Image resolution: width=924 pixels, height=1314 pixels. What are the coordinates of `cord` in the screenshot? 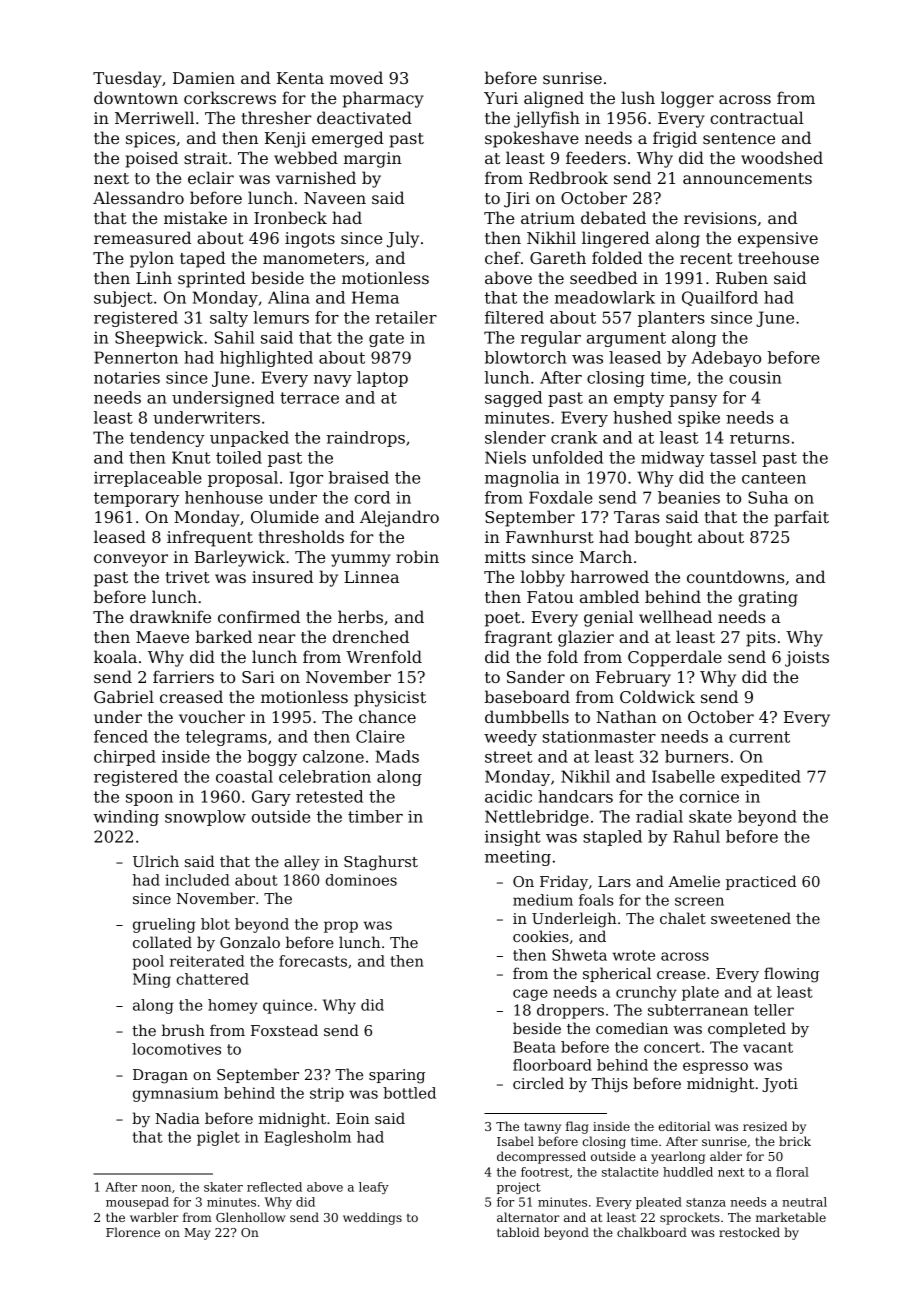 It's located at (372, 497).
